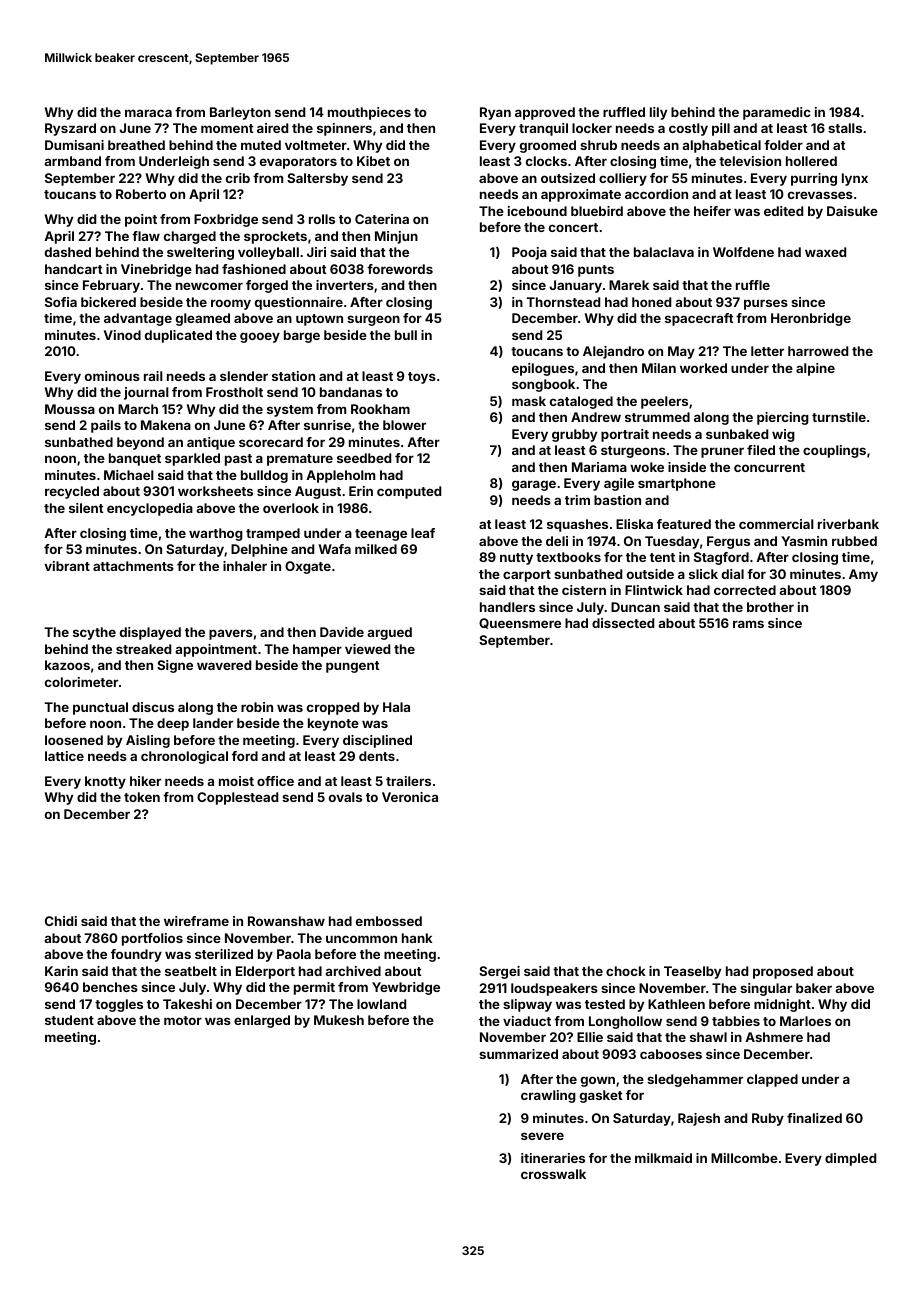 This screenshot has height=1308, width=924. What do you see at coordinates (148, 113) in the screenshot?
I see `maraca` at bounding box center [148, 113].
